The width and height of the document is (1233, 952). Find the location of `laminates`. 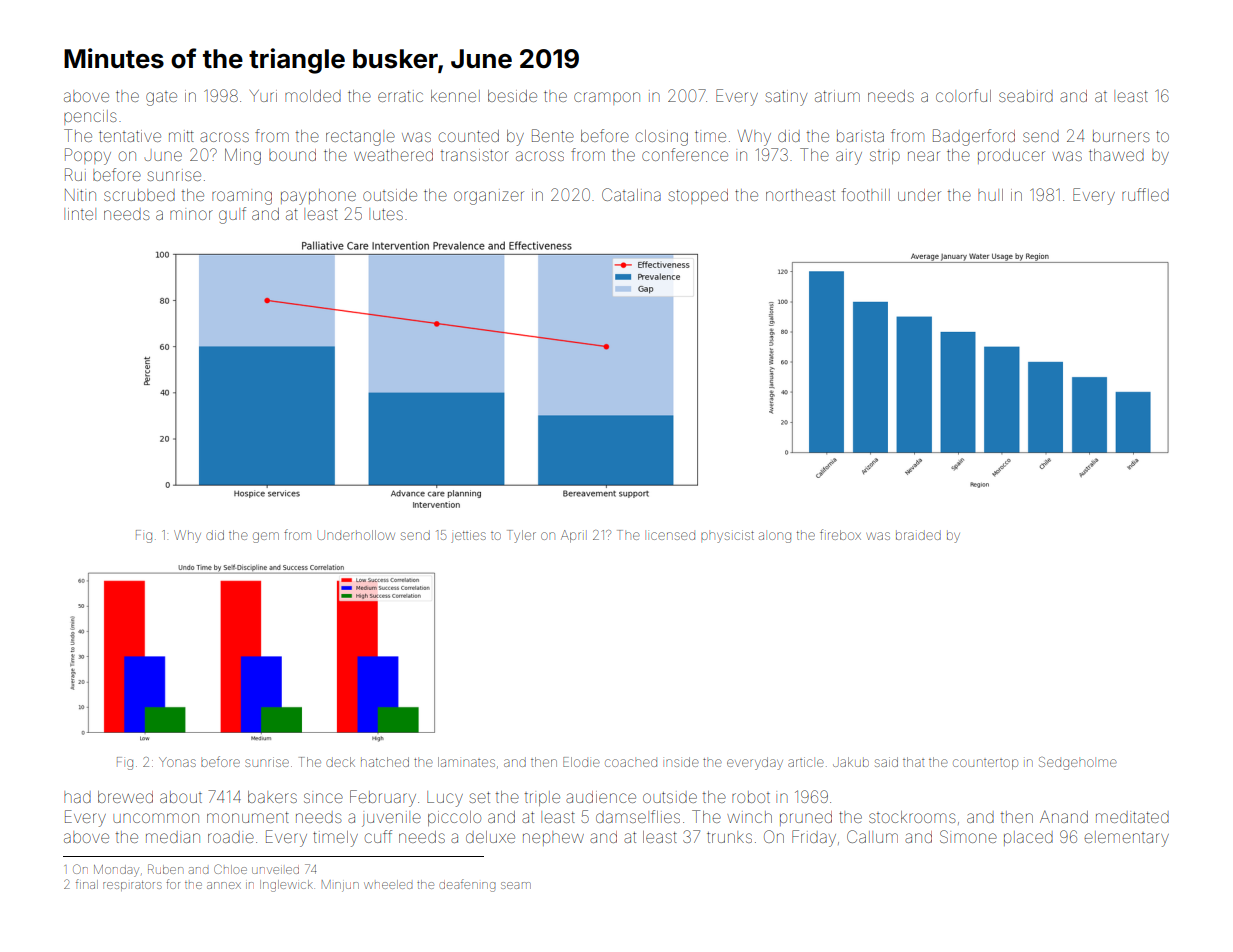

laminates is located at coordinates (466, 762).
